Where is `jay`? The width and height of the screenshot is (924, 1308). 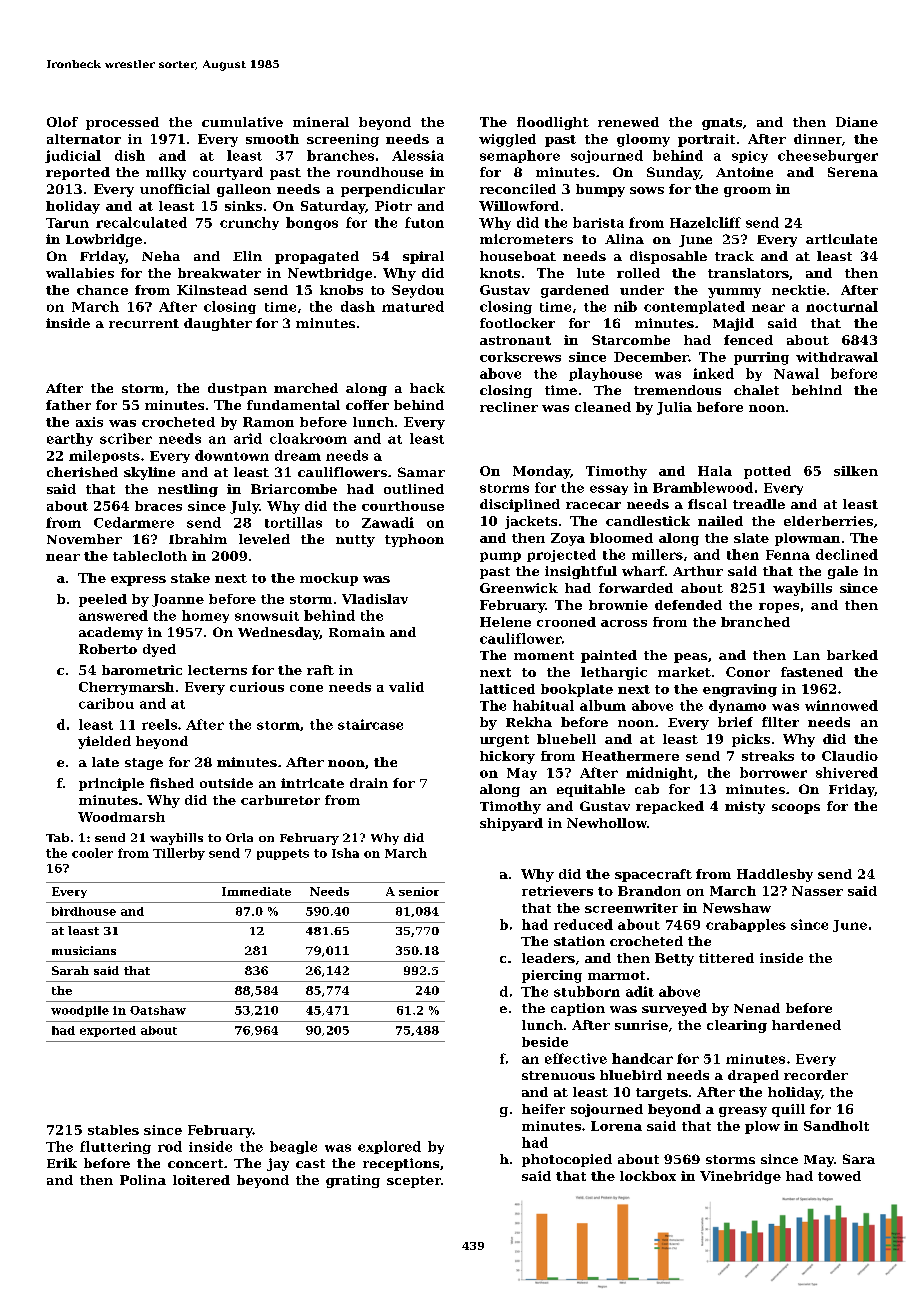 jay is located at coordinates (278, 1164).
